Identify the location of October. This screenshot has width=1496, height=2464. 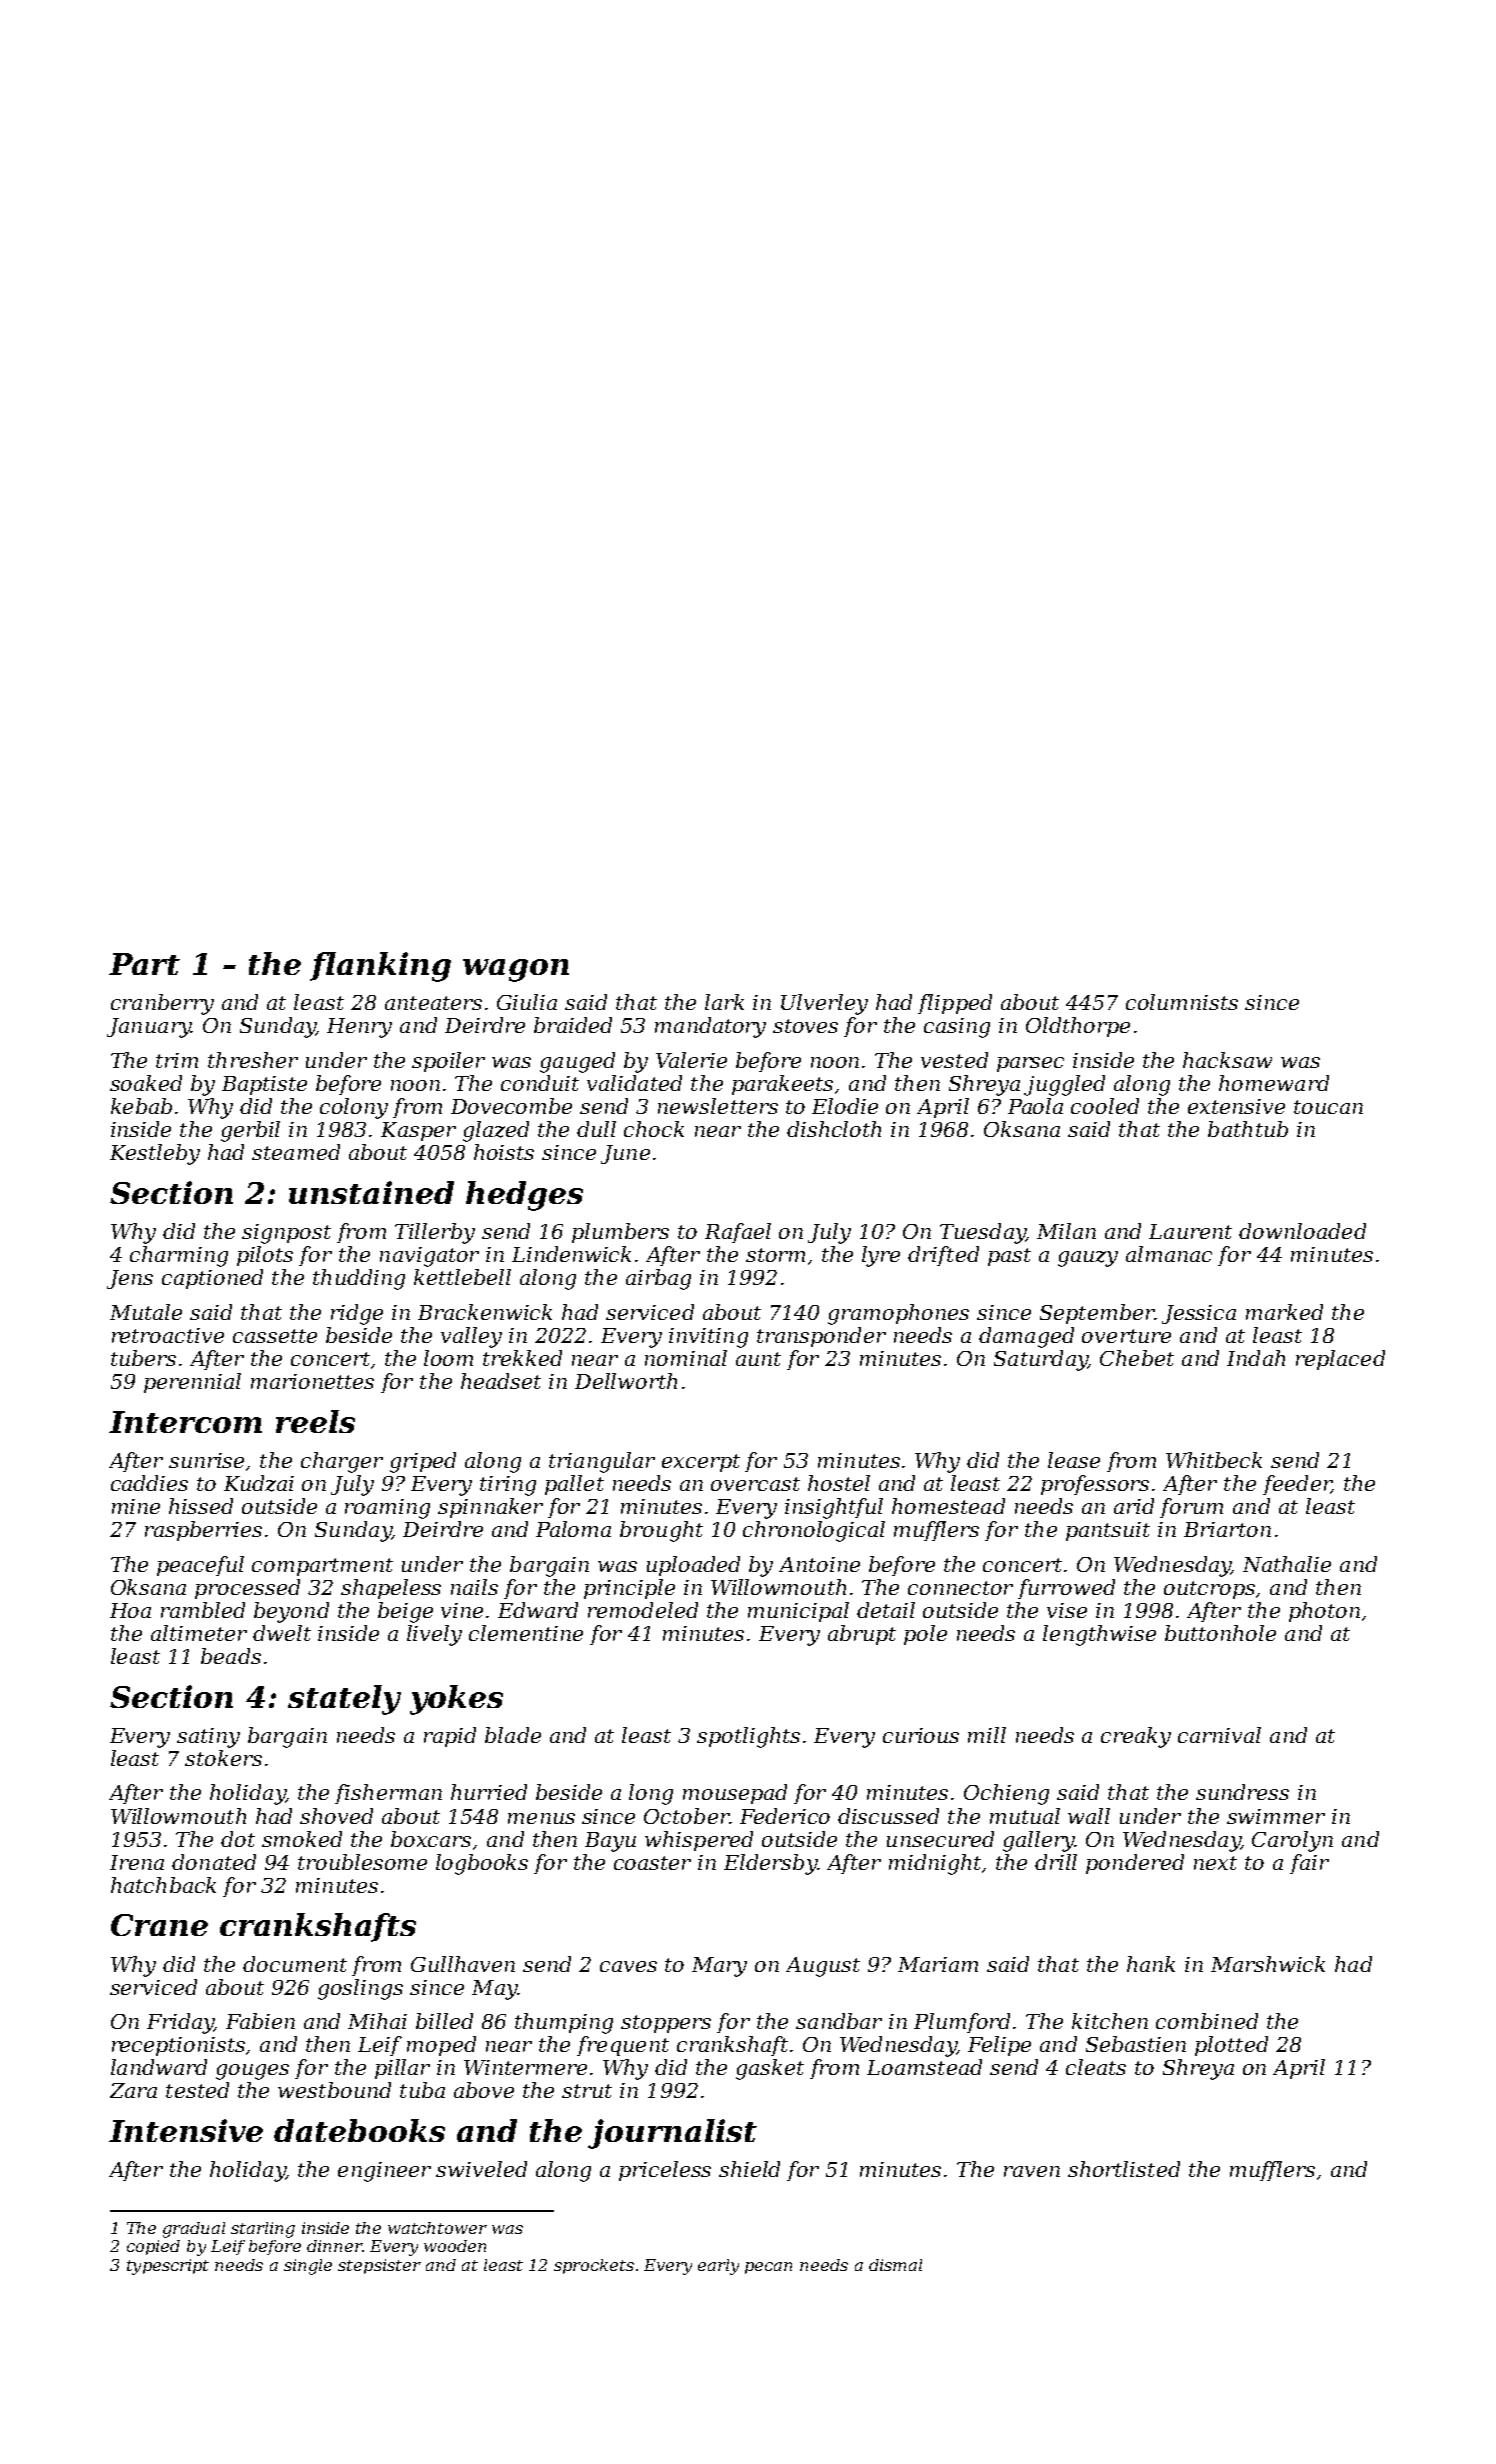
(686, 1816).
